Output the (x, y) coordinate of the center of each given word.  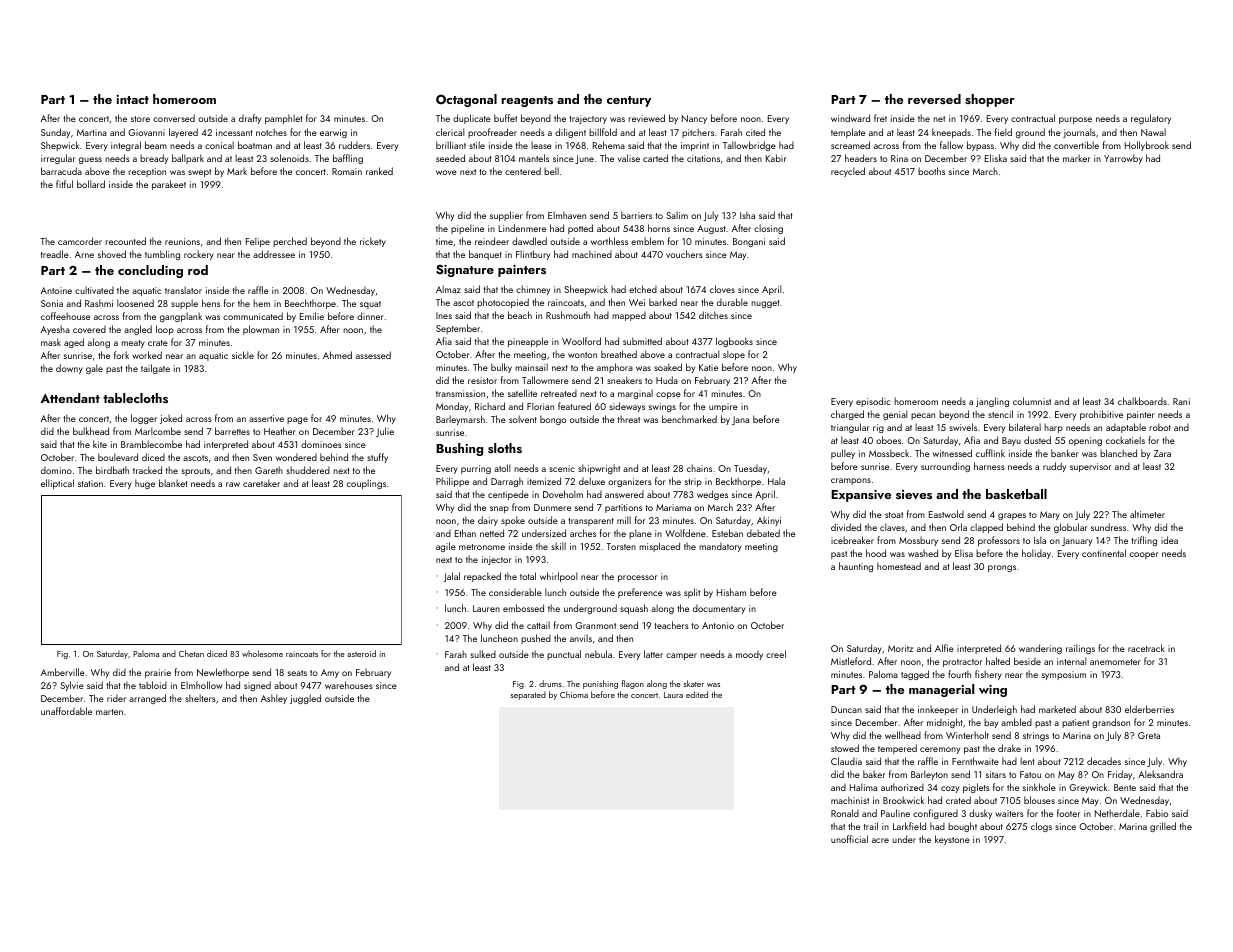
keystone (952, 840)
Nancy (694, 119)
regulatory (1151, 119)
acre (880, 840)
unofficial (849, 839)
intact (132, 99)
